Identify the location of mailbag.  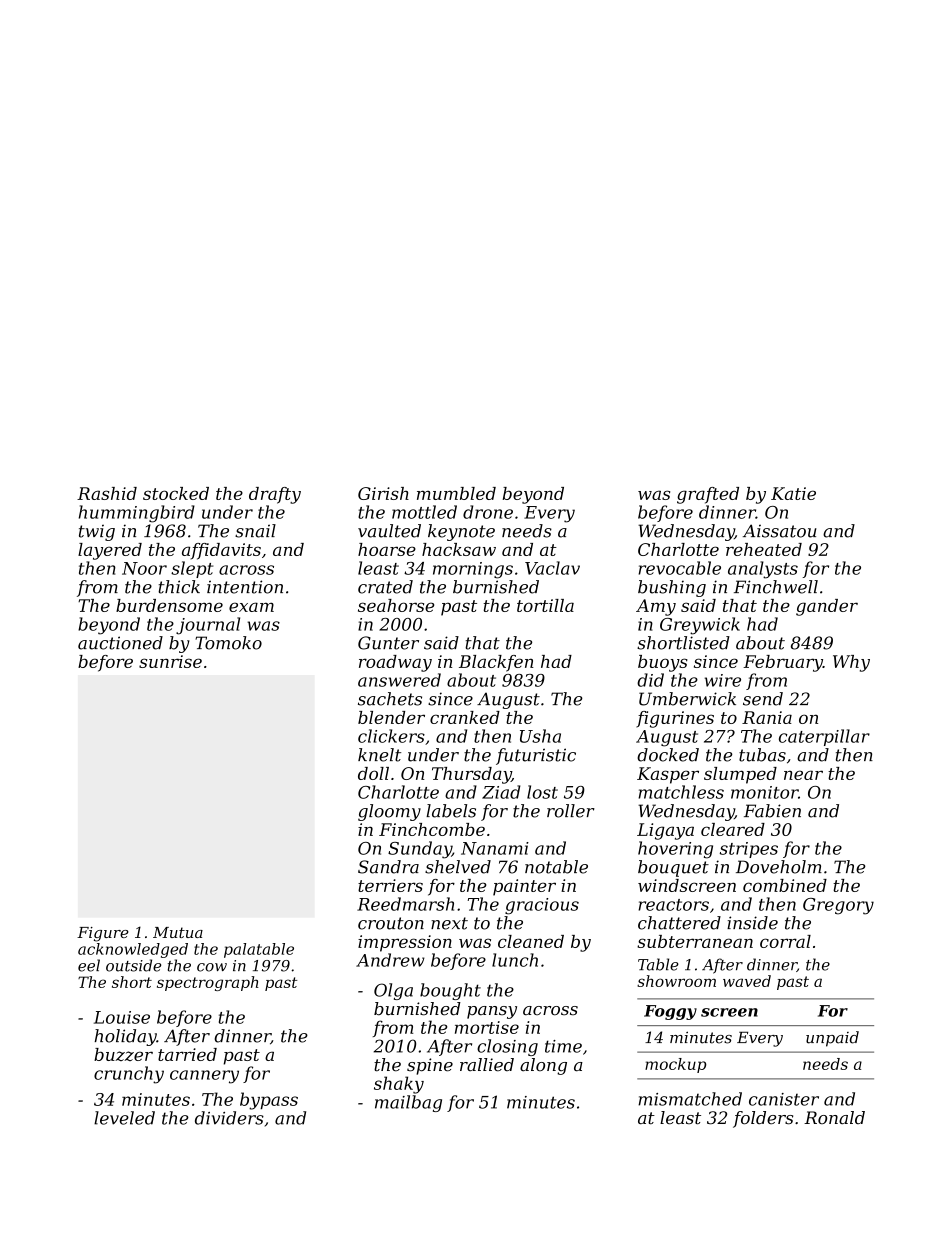
(408, 1103).
